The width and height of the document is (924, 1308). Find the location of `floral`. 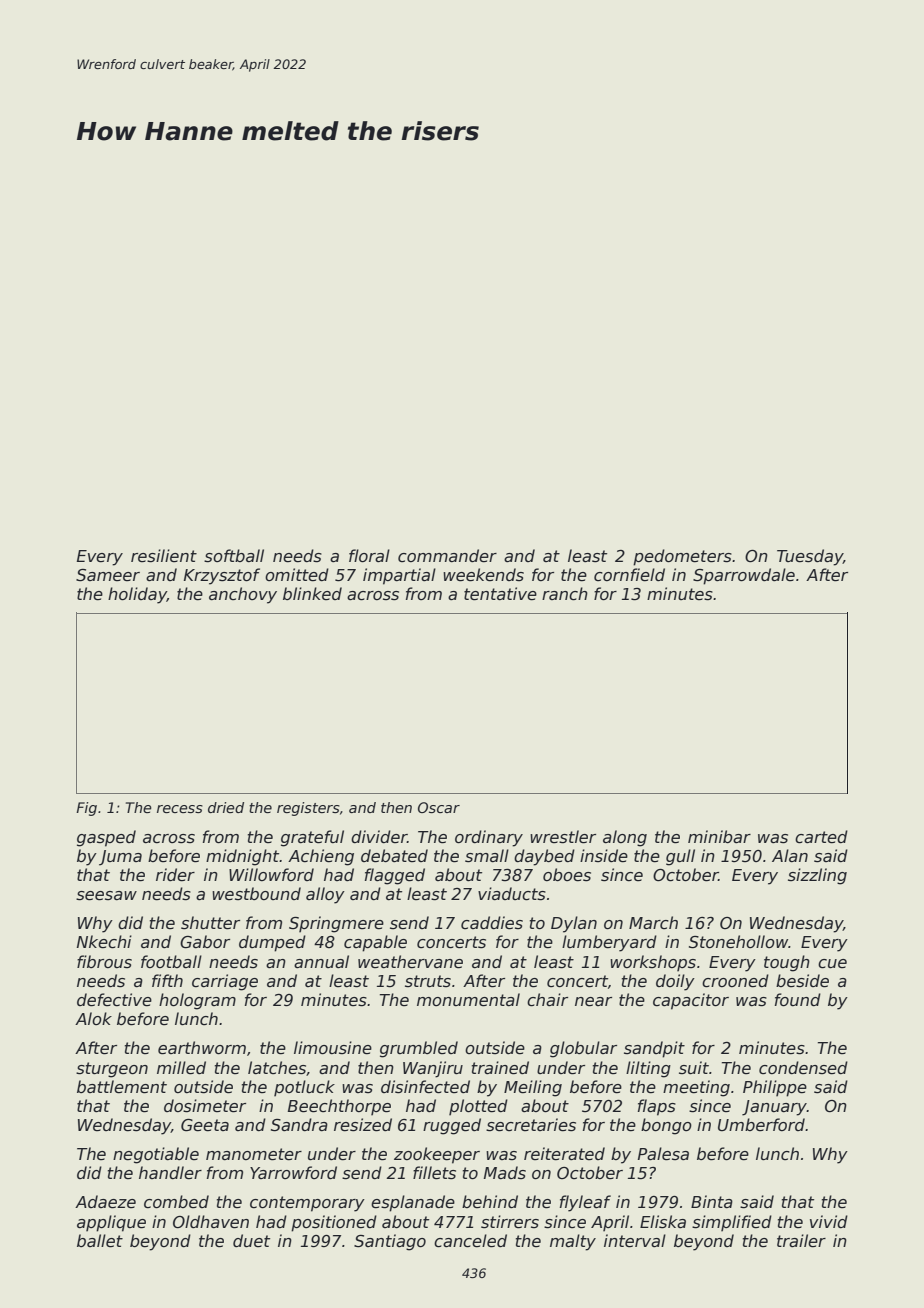

floral is located at coordinates (369, 555).
